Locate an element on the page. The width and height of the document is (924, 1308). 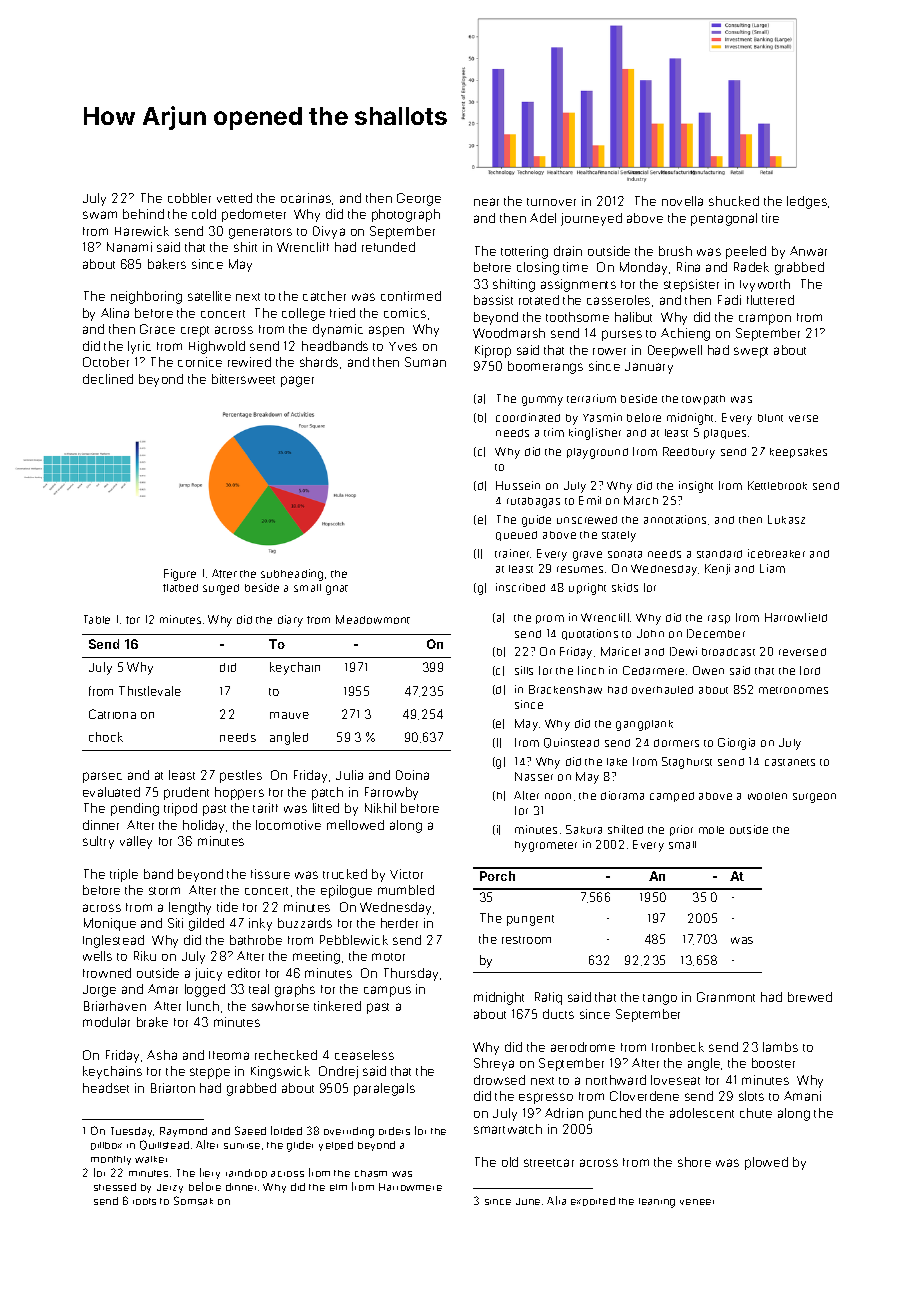
Cloverdene is located at coordinates (644, 1096).
